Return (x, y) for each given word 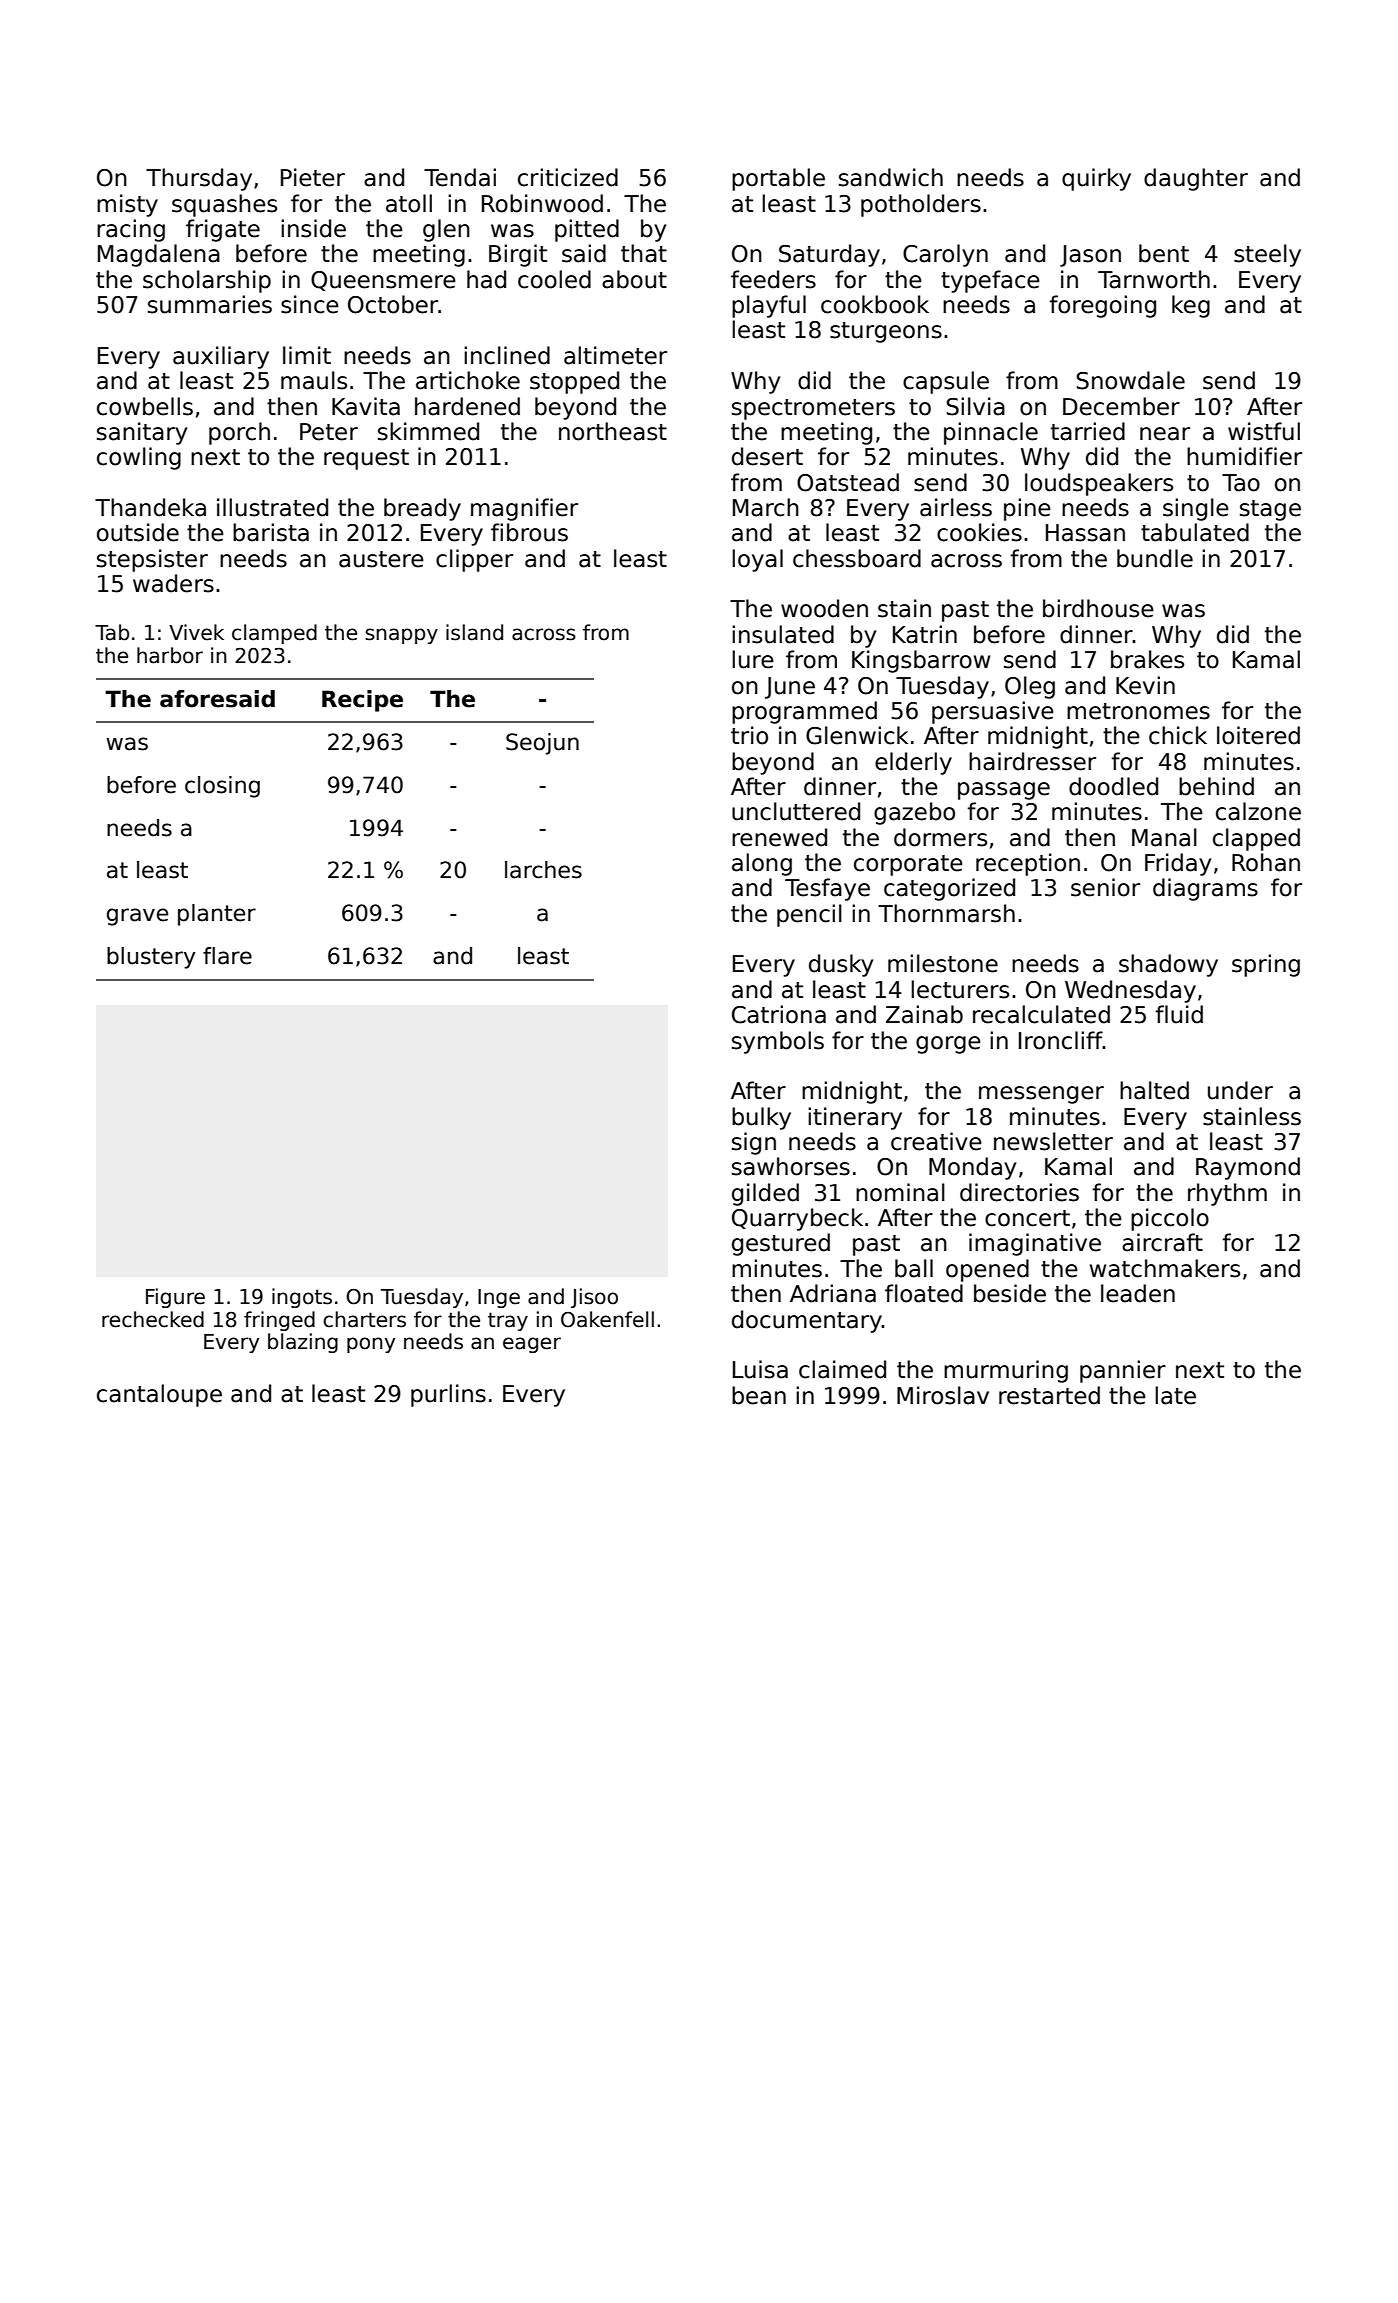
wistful (1264, 431)
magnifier (524, 509)
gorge (948, 1045)
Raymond (1248, 1168)
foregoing (1103, 306)
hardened (467, 406)
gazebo (914, 813)
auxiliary (221, 357)
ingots (302, 1298)
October (393, 304)
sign (754, 1143)
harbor (170, 655)
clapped (1256, 839)
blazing (303, 1343)
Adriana (833, 1293)
